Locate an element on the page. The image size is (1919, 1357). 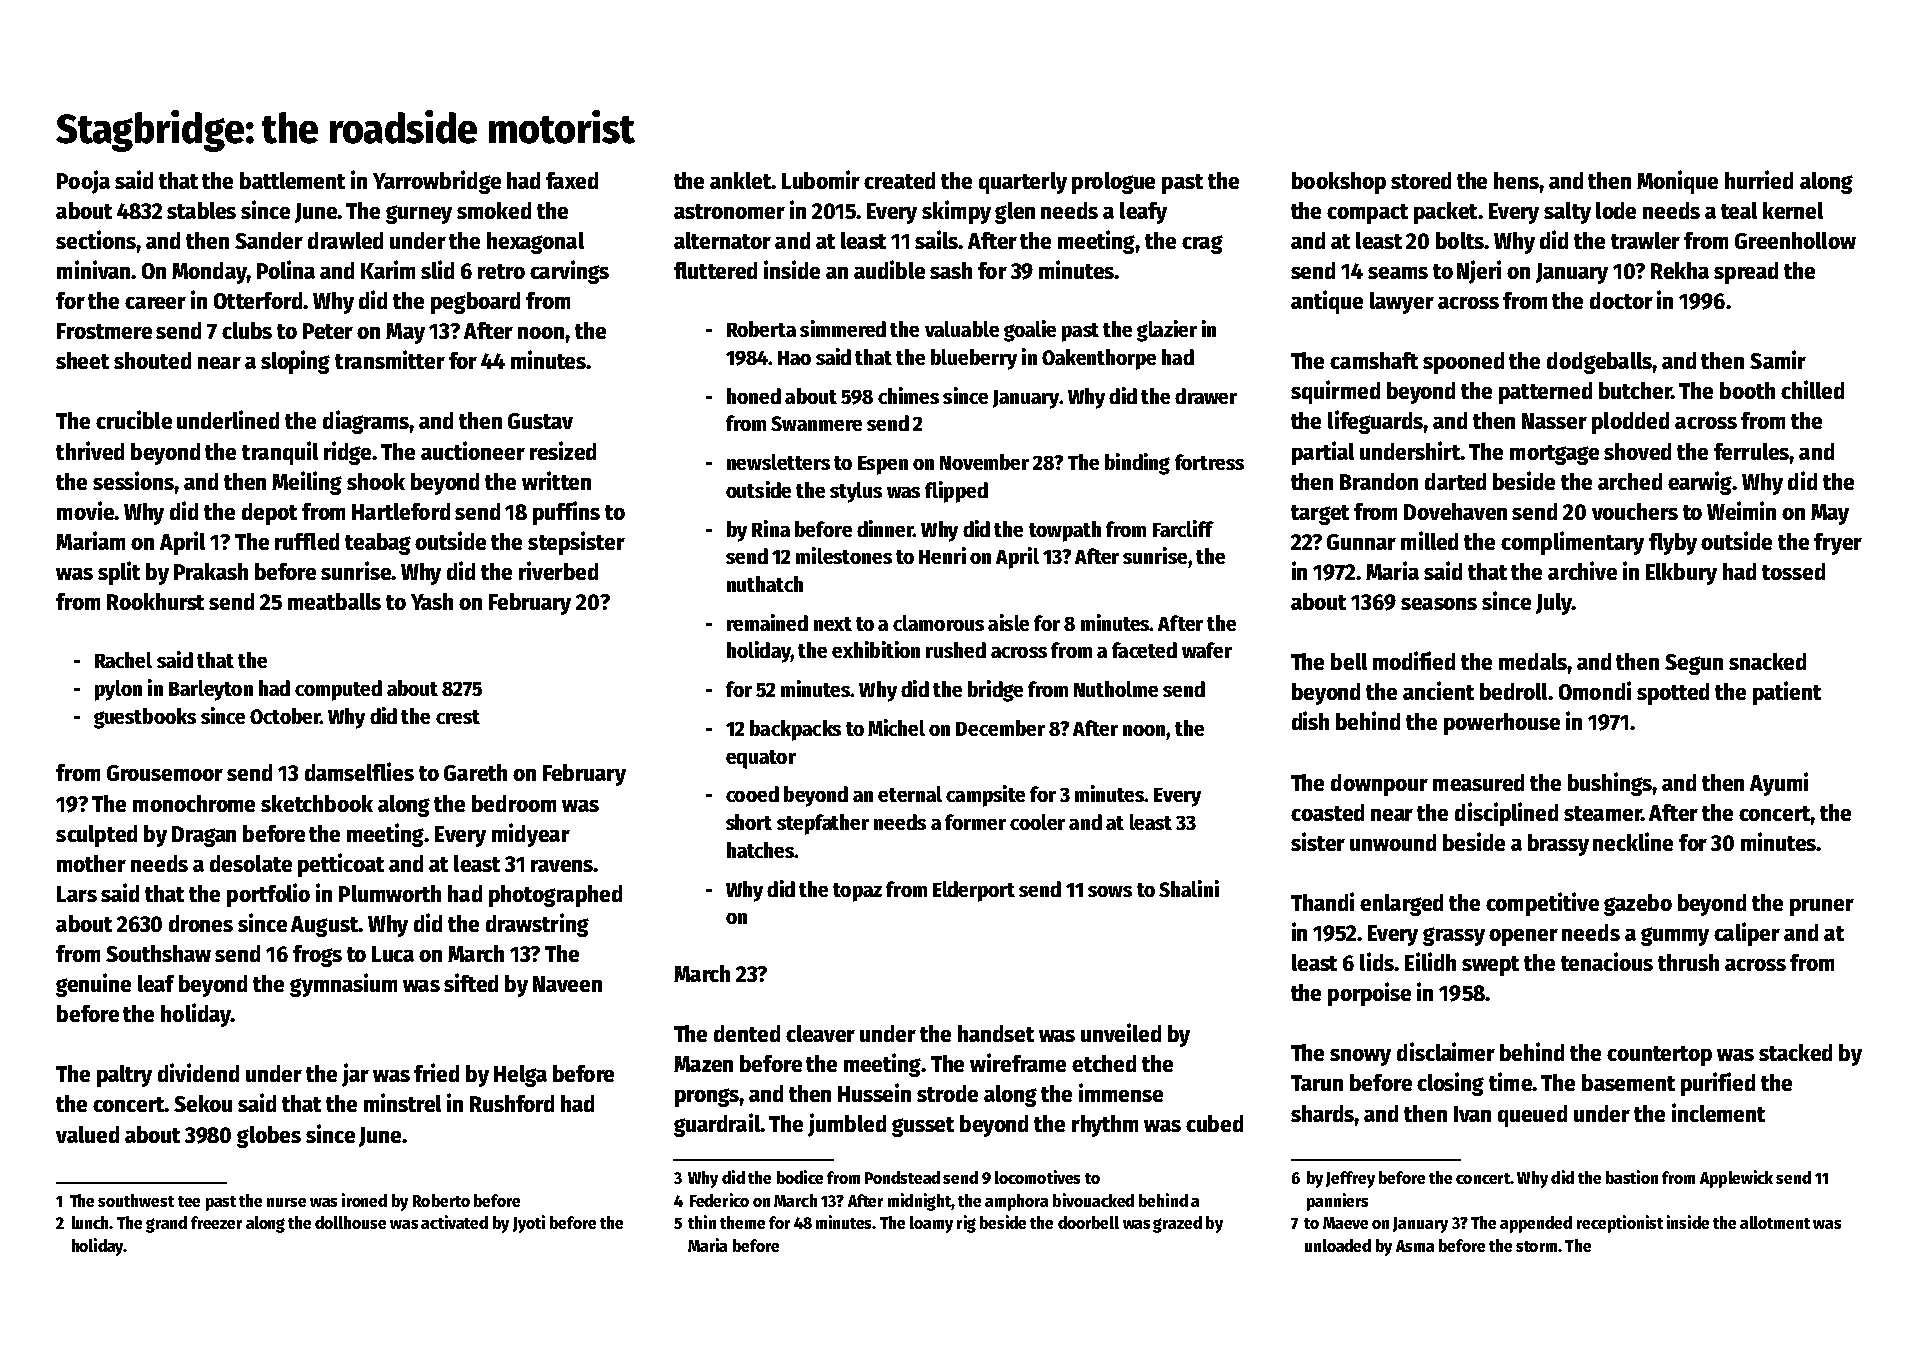
Lars is located at coordinates (77, 894).
